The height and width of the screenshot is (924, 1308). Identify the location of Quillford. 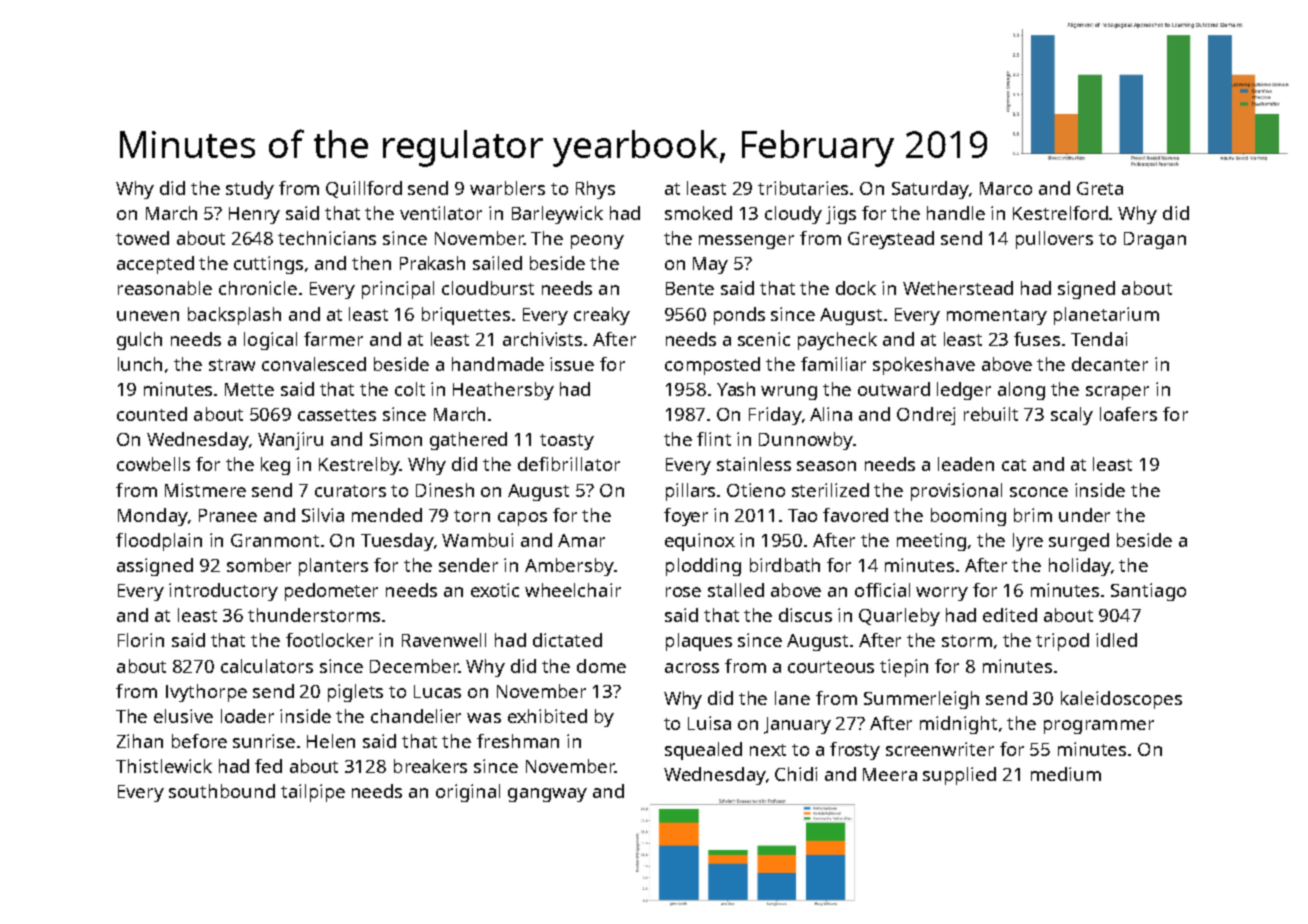
(364, 189).
